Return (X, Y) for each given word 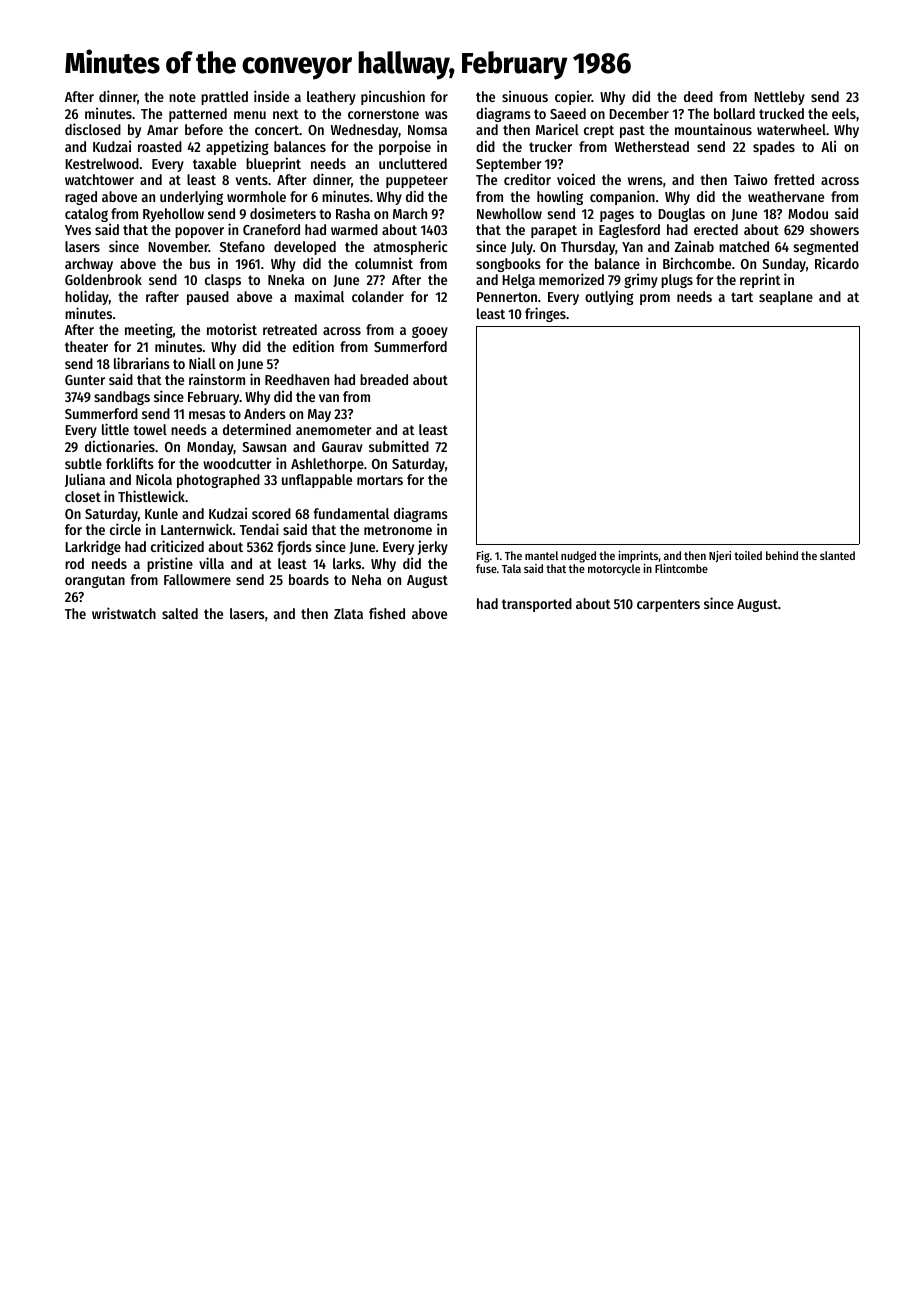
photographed (218, 481)
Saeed (568, 113)
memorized (571, 279)
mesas (207, 415)
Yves (78, 230)
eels (844, 113)
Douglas (681, 215)
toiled (748, 555)
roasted (160, 146)
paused (208, 298)
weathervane (786, 196)
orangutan (95, 581)
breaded (384, 379)
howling (560, 197)
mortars (380, 480)
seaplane (786, 298)
